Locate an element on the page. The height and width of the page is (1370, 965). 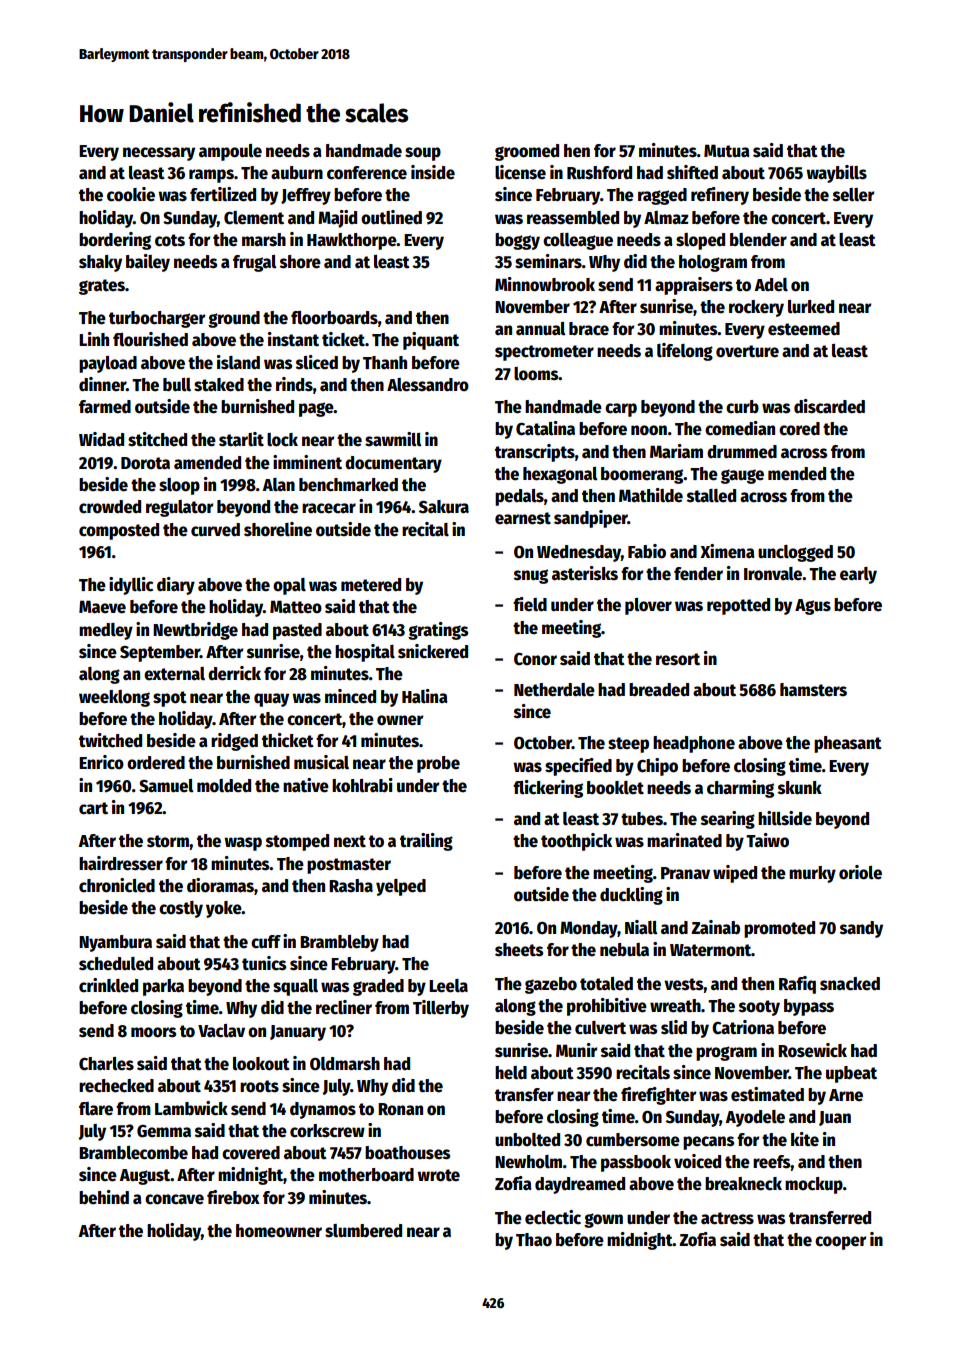
lurked is located at coordinates (811, 307).
